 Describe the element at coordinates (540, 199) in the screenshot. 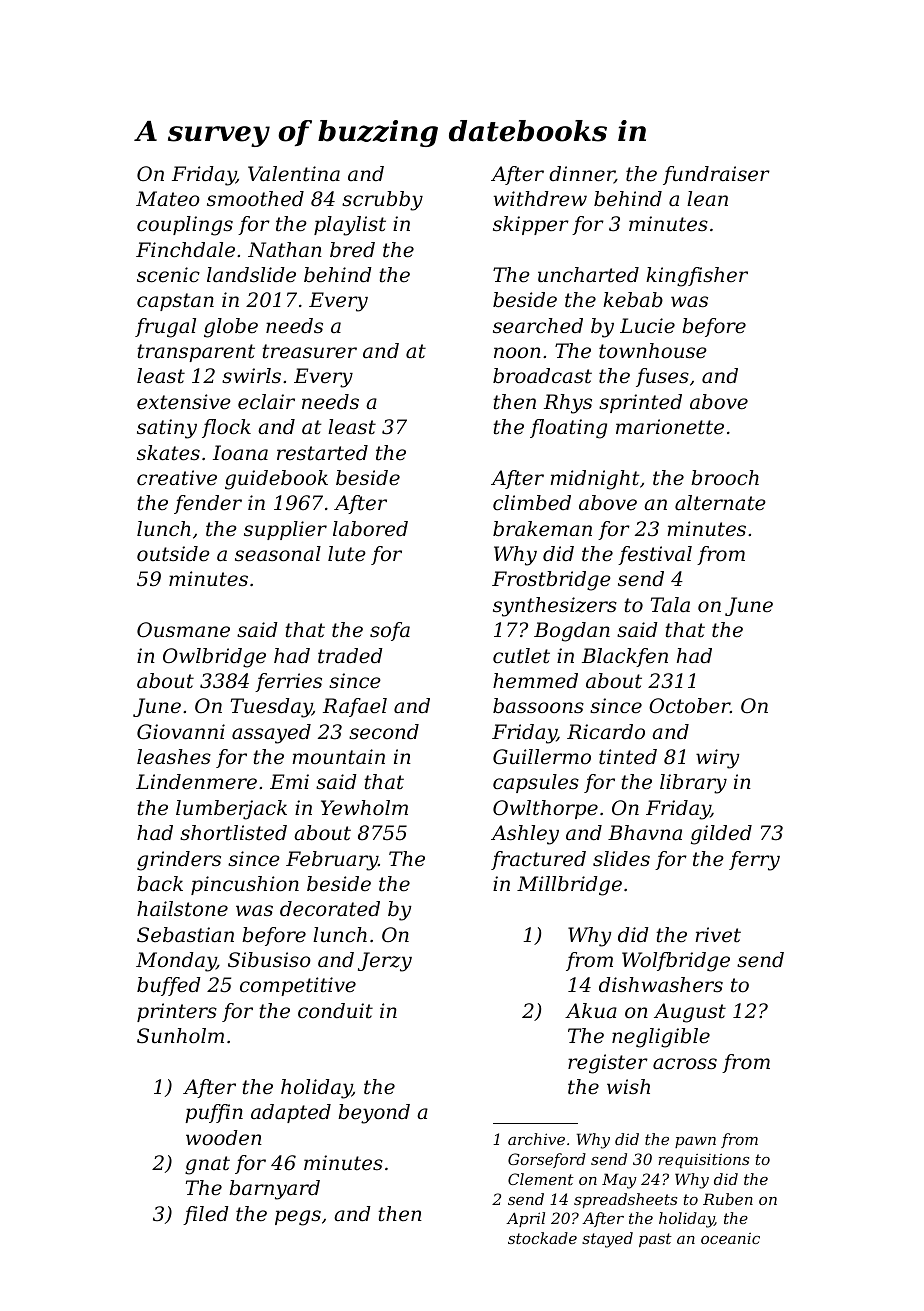

I see `withdrew` at that location.
